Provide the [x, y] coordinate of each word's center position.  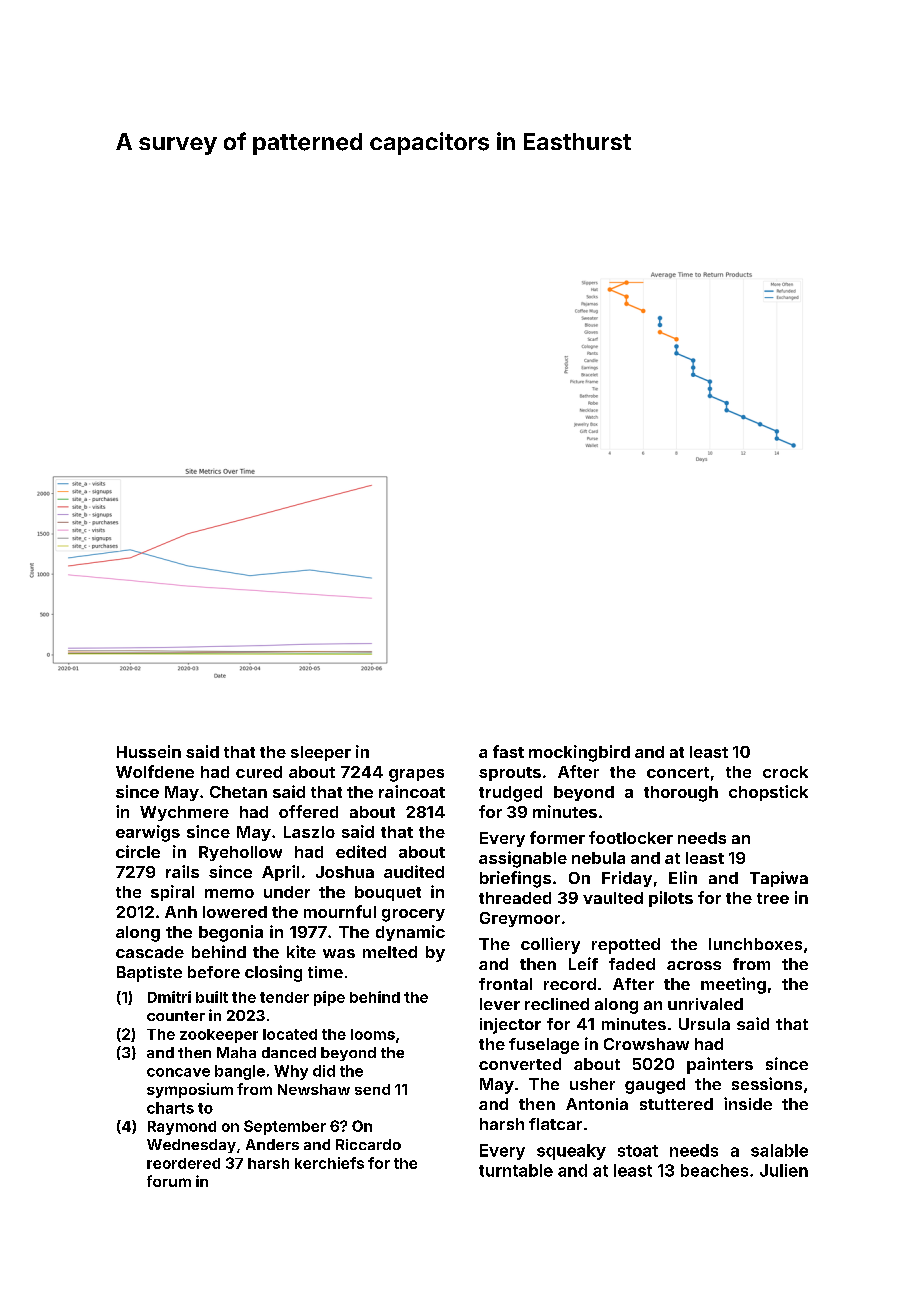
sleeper [321, 753]
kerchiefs [329, 1163]
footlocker [631, 837]
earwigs [148, 833]
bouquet [388, 893]
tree [773, 898]
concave [178, 1072]
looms [373, 1034]
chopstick [768, 793]
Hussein [149, 751]
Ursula [704, 1024]
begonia [231, 933]
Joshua [345, 872]
